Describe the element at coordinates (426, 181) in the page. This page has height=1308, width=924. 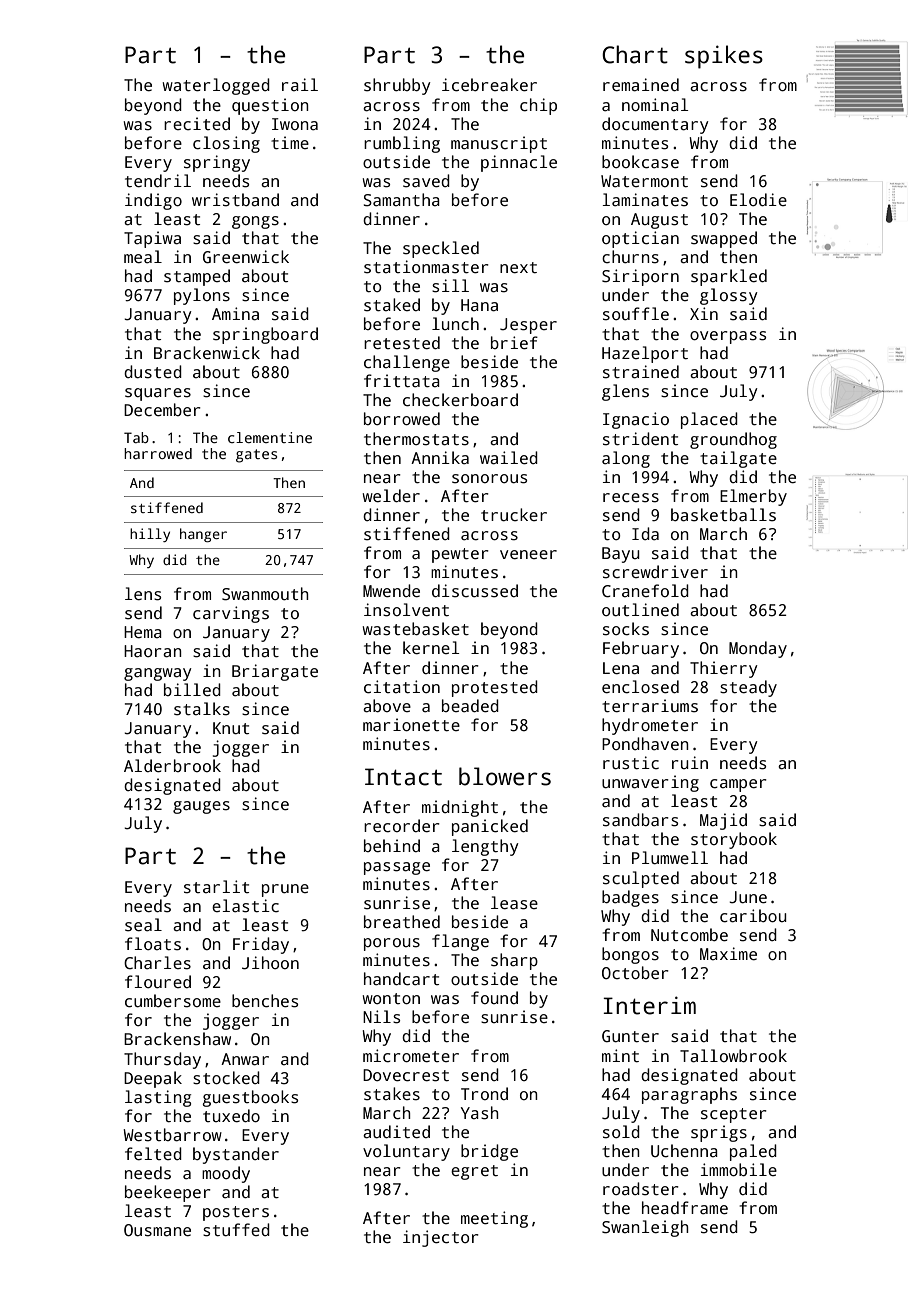
I see `saved` at that location.
